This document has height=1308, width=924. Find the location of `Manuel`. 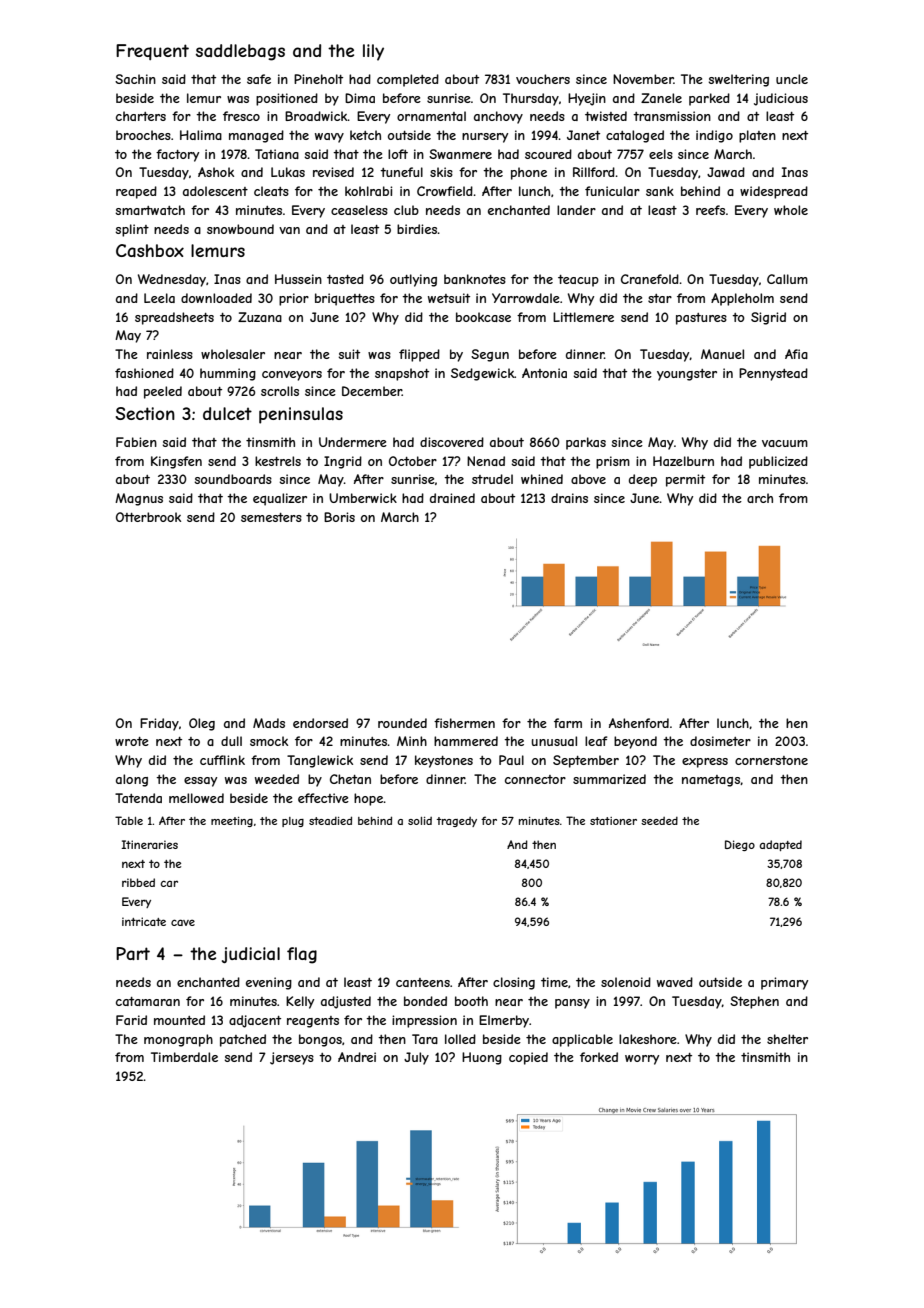

Manuel is located at coordinates (722, 354).
